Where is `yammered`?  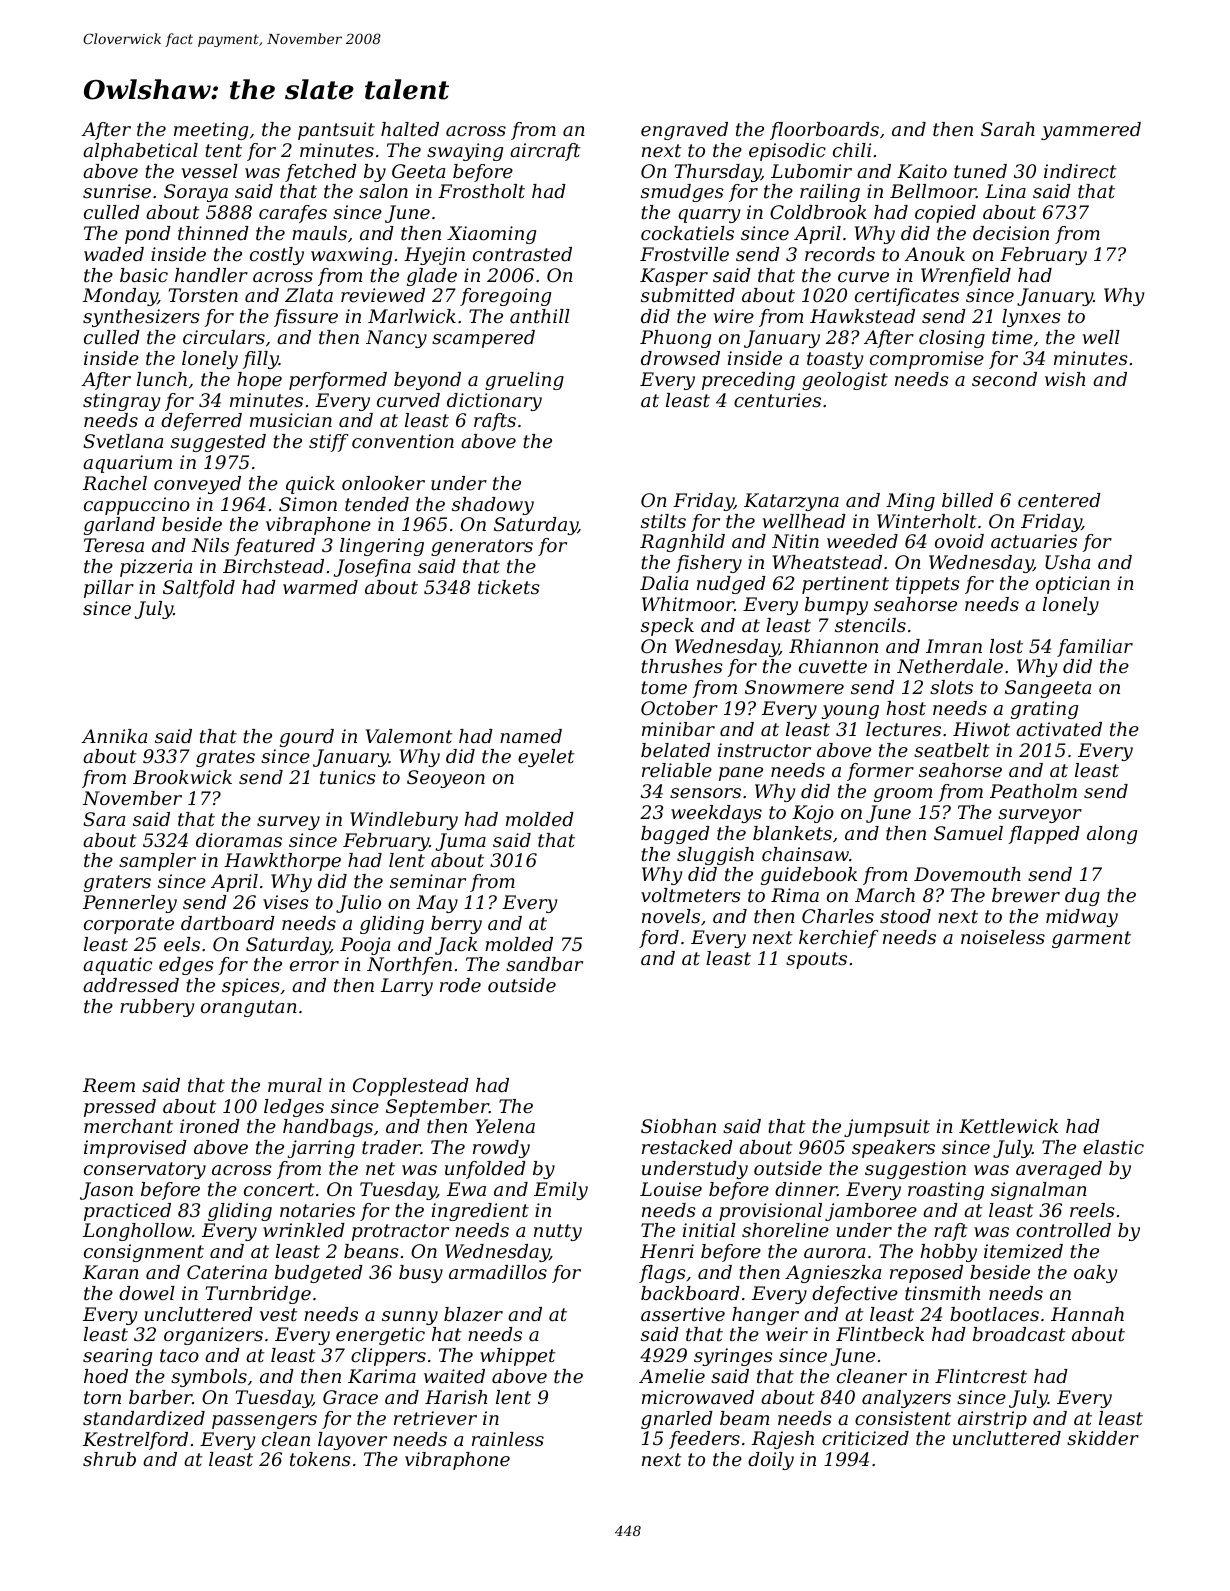 yammered is located at coordinates (1091, 131).
